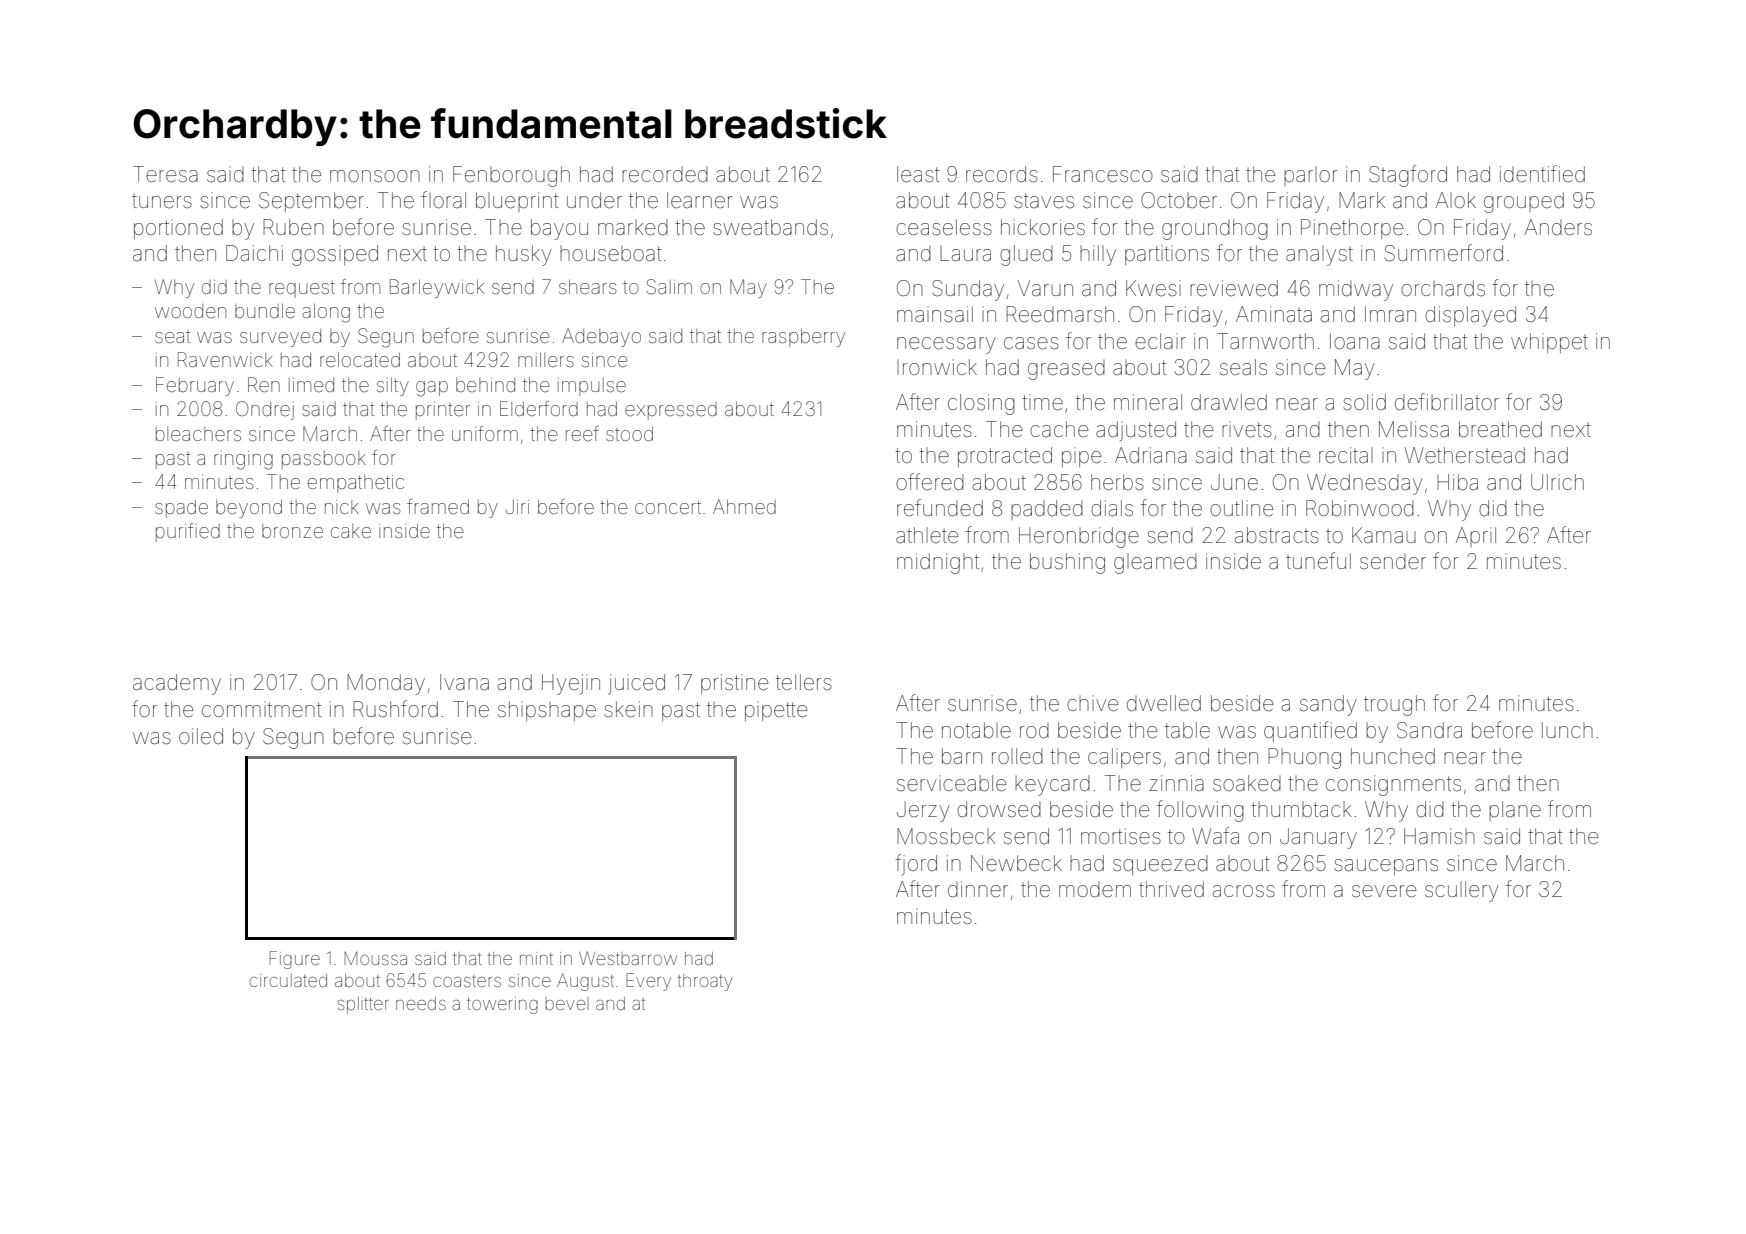 This screenshot has height=1234, width=1746. What do you see at coordinates (744, 506) in the screenshot?
I see `Ahmed` at bounding box center [744, 506].
